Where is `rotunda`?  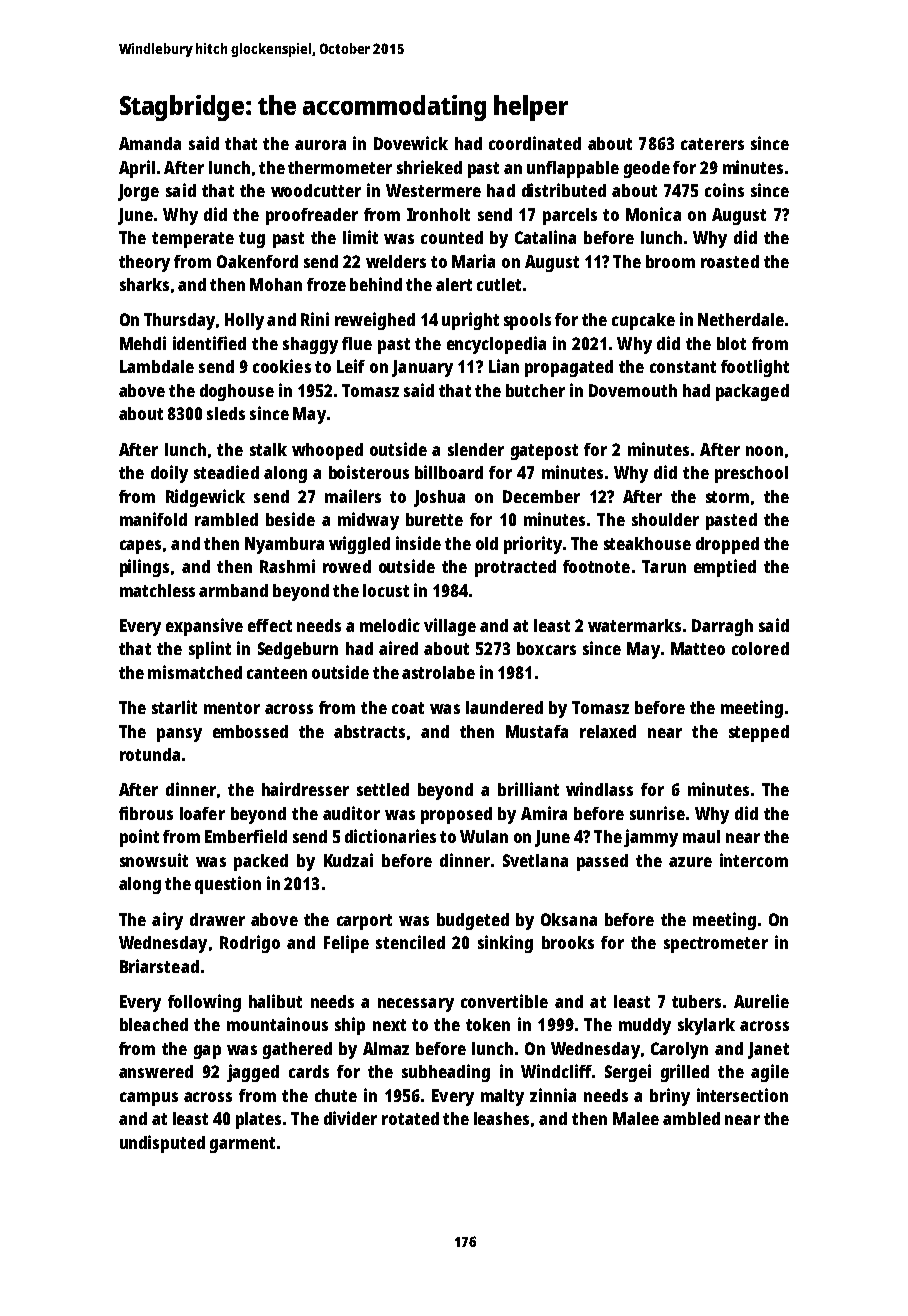
rotunda is located at coordinates (150, 754).
